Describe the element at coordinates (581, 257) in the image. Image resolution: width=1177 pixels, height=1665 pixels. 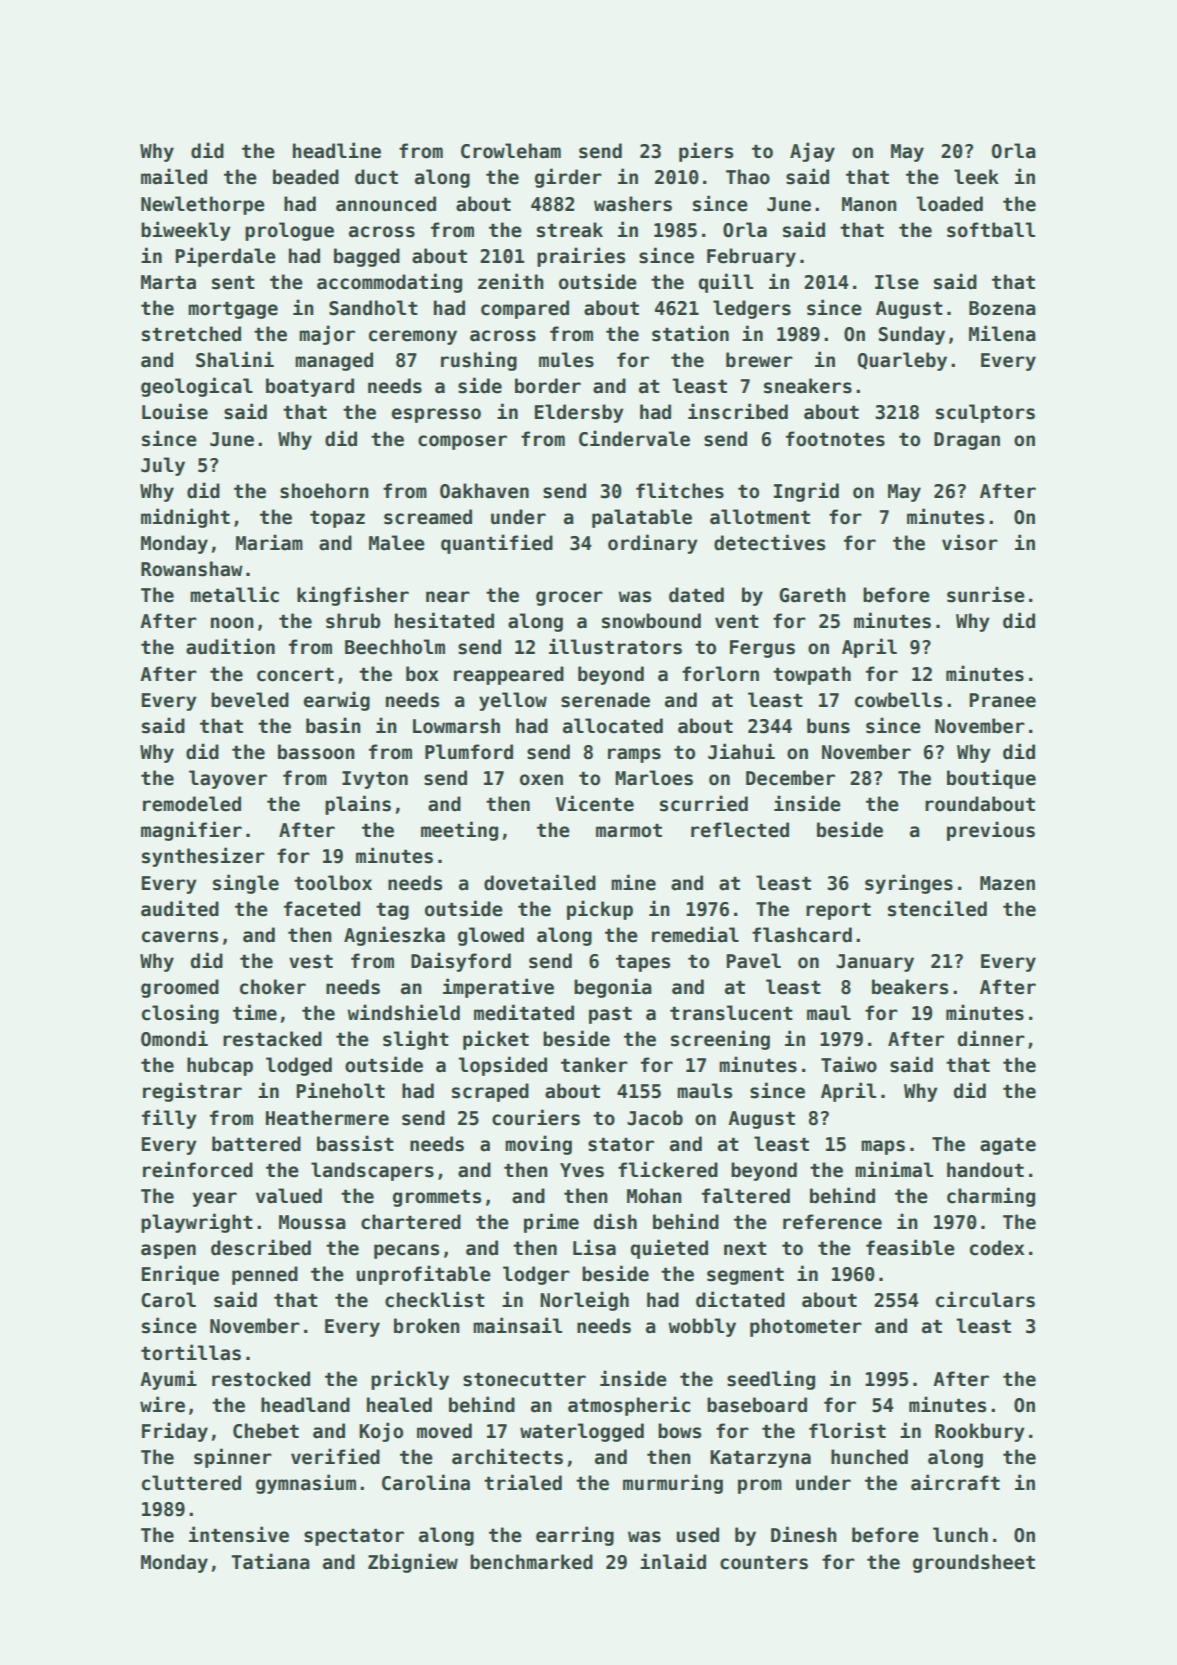
I see `prairies` at that location.
